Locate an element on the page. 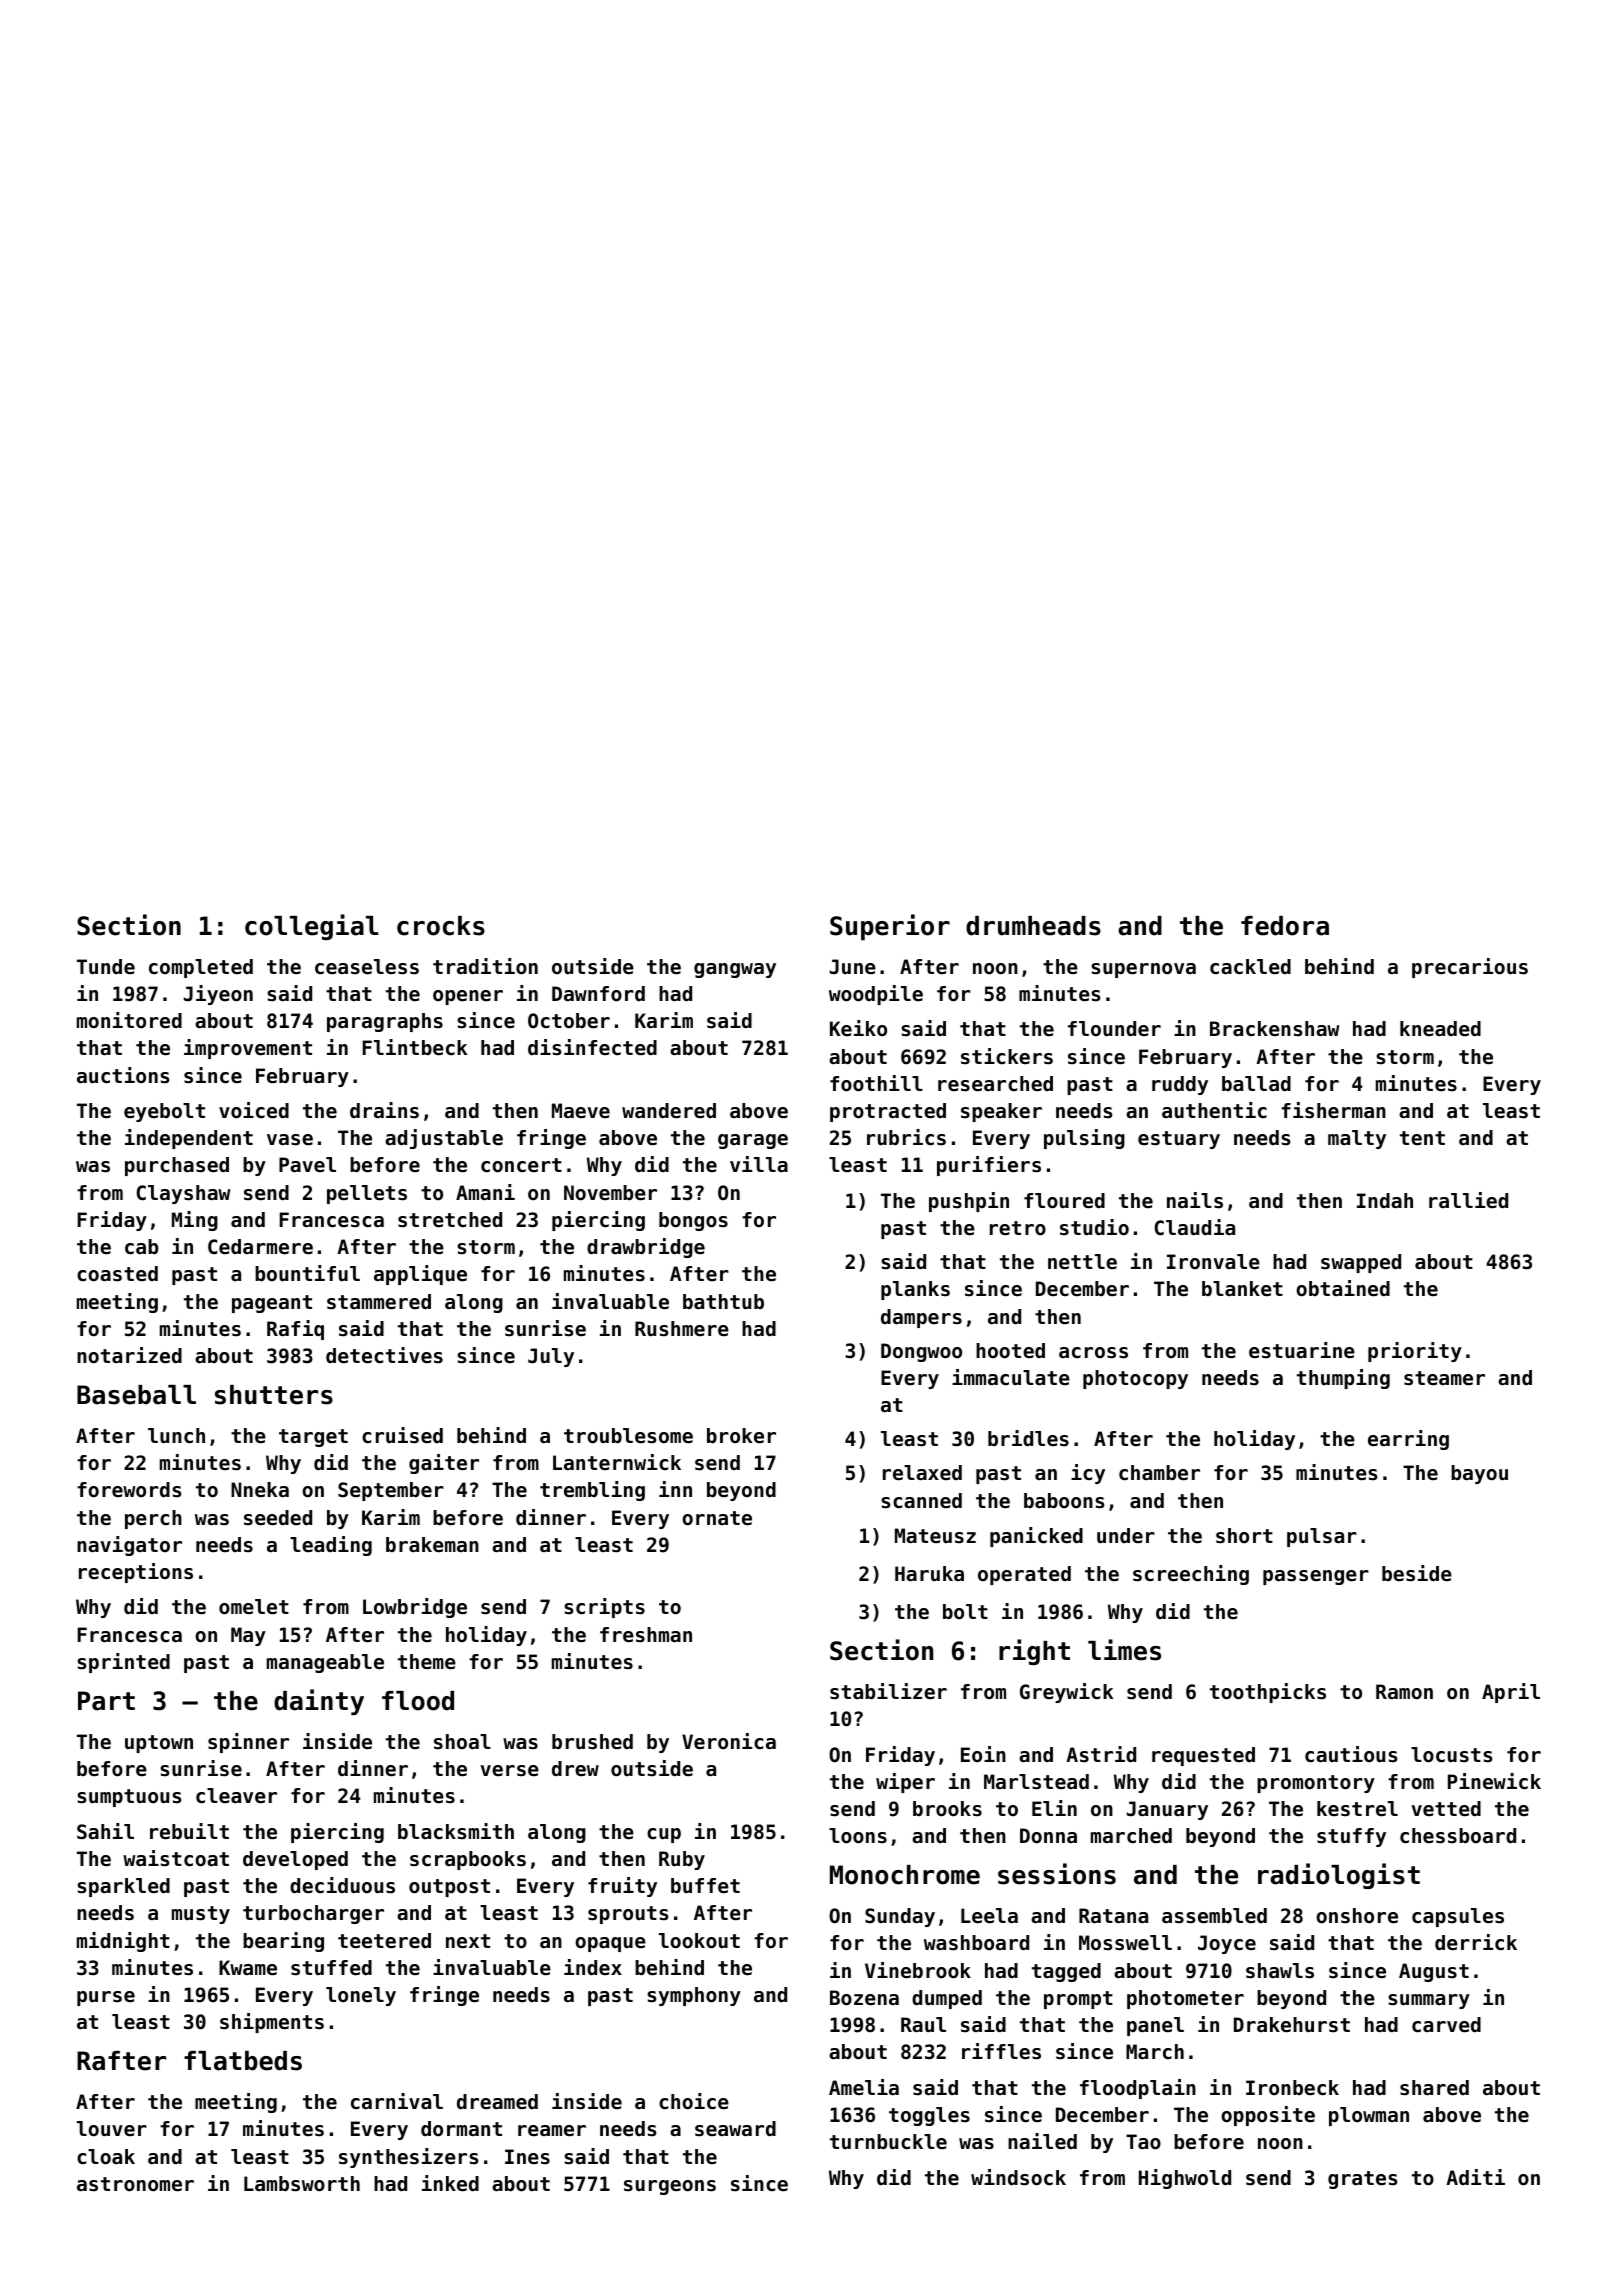 Image resolution: width=1620 pixels, height=2292 pixels. swapped is located at coordinates (1361, 1263).
